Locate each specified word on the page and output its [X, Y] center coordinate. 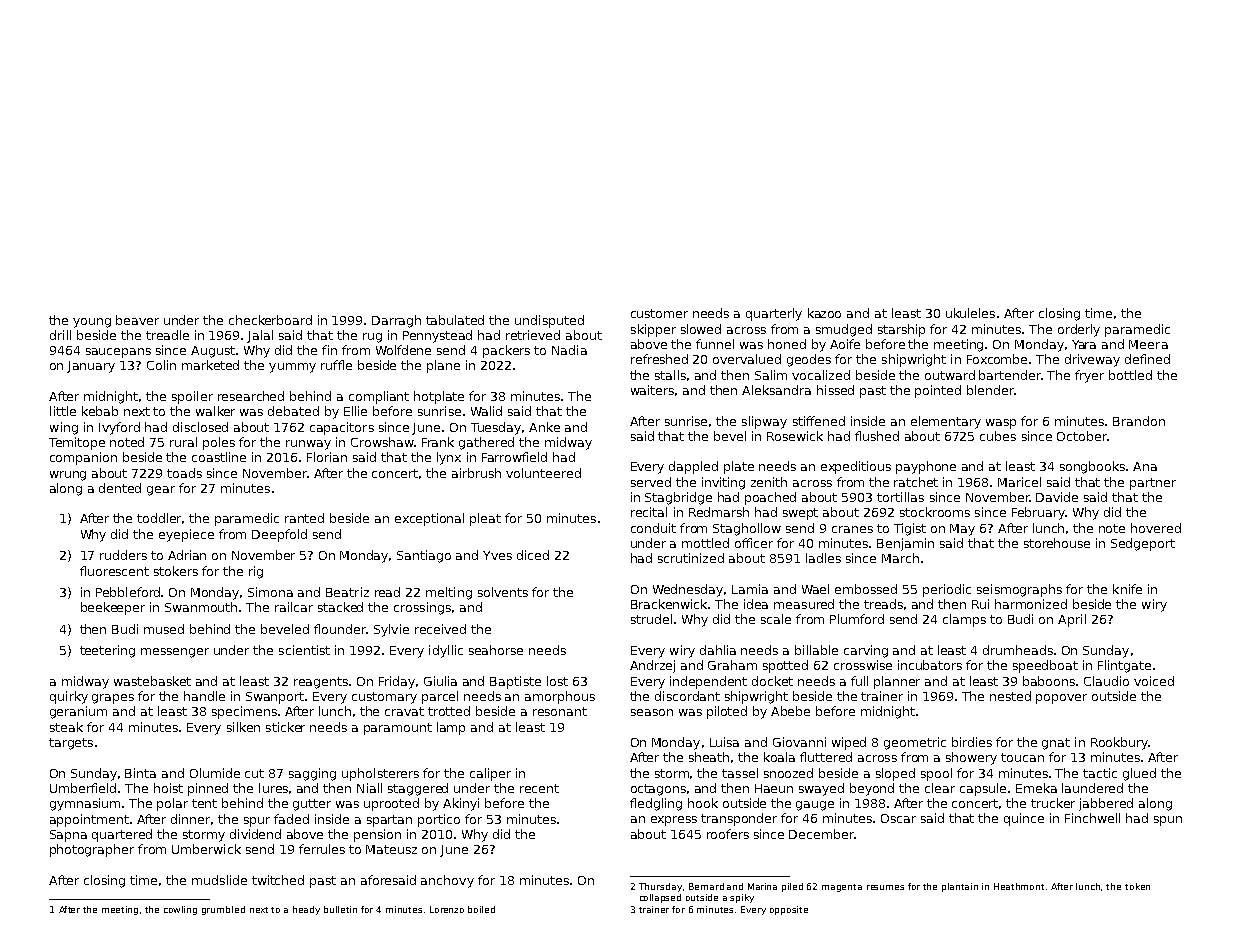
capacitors [342, 428]
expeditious [856, 467]
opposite [789, 910]
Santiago [424, 556]
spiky [742, 898]
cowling [180, 910]
